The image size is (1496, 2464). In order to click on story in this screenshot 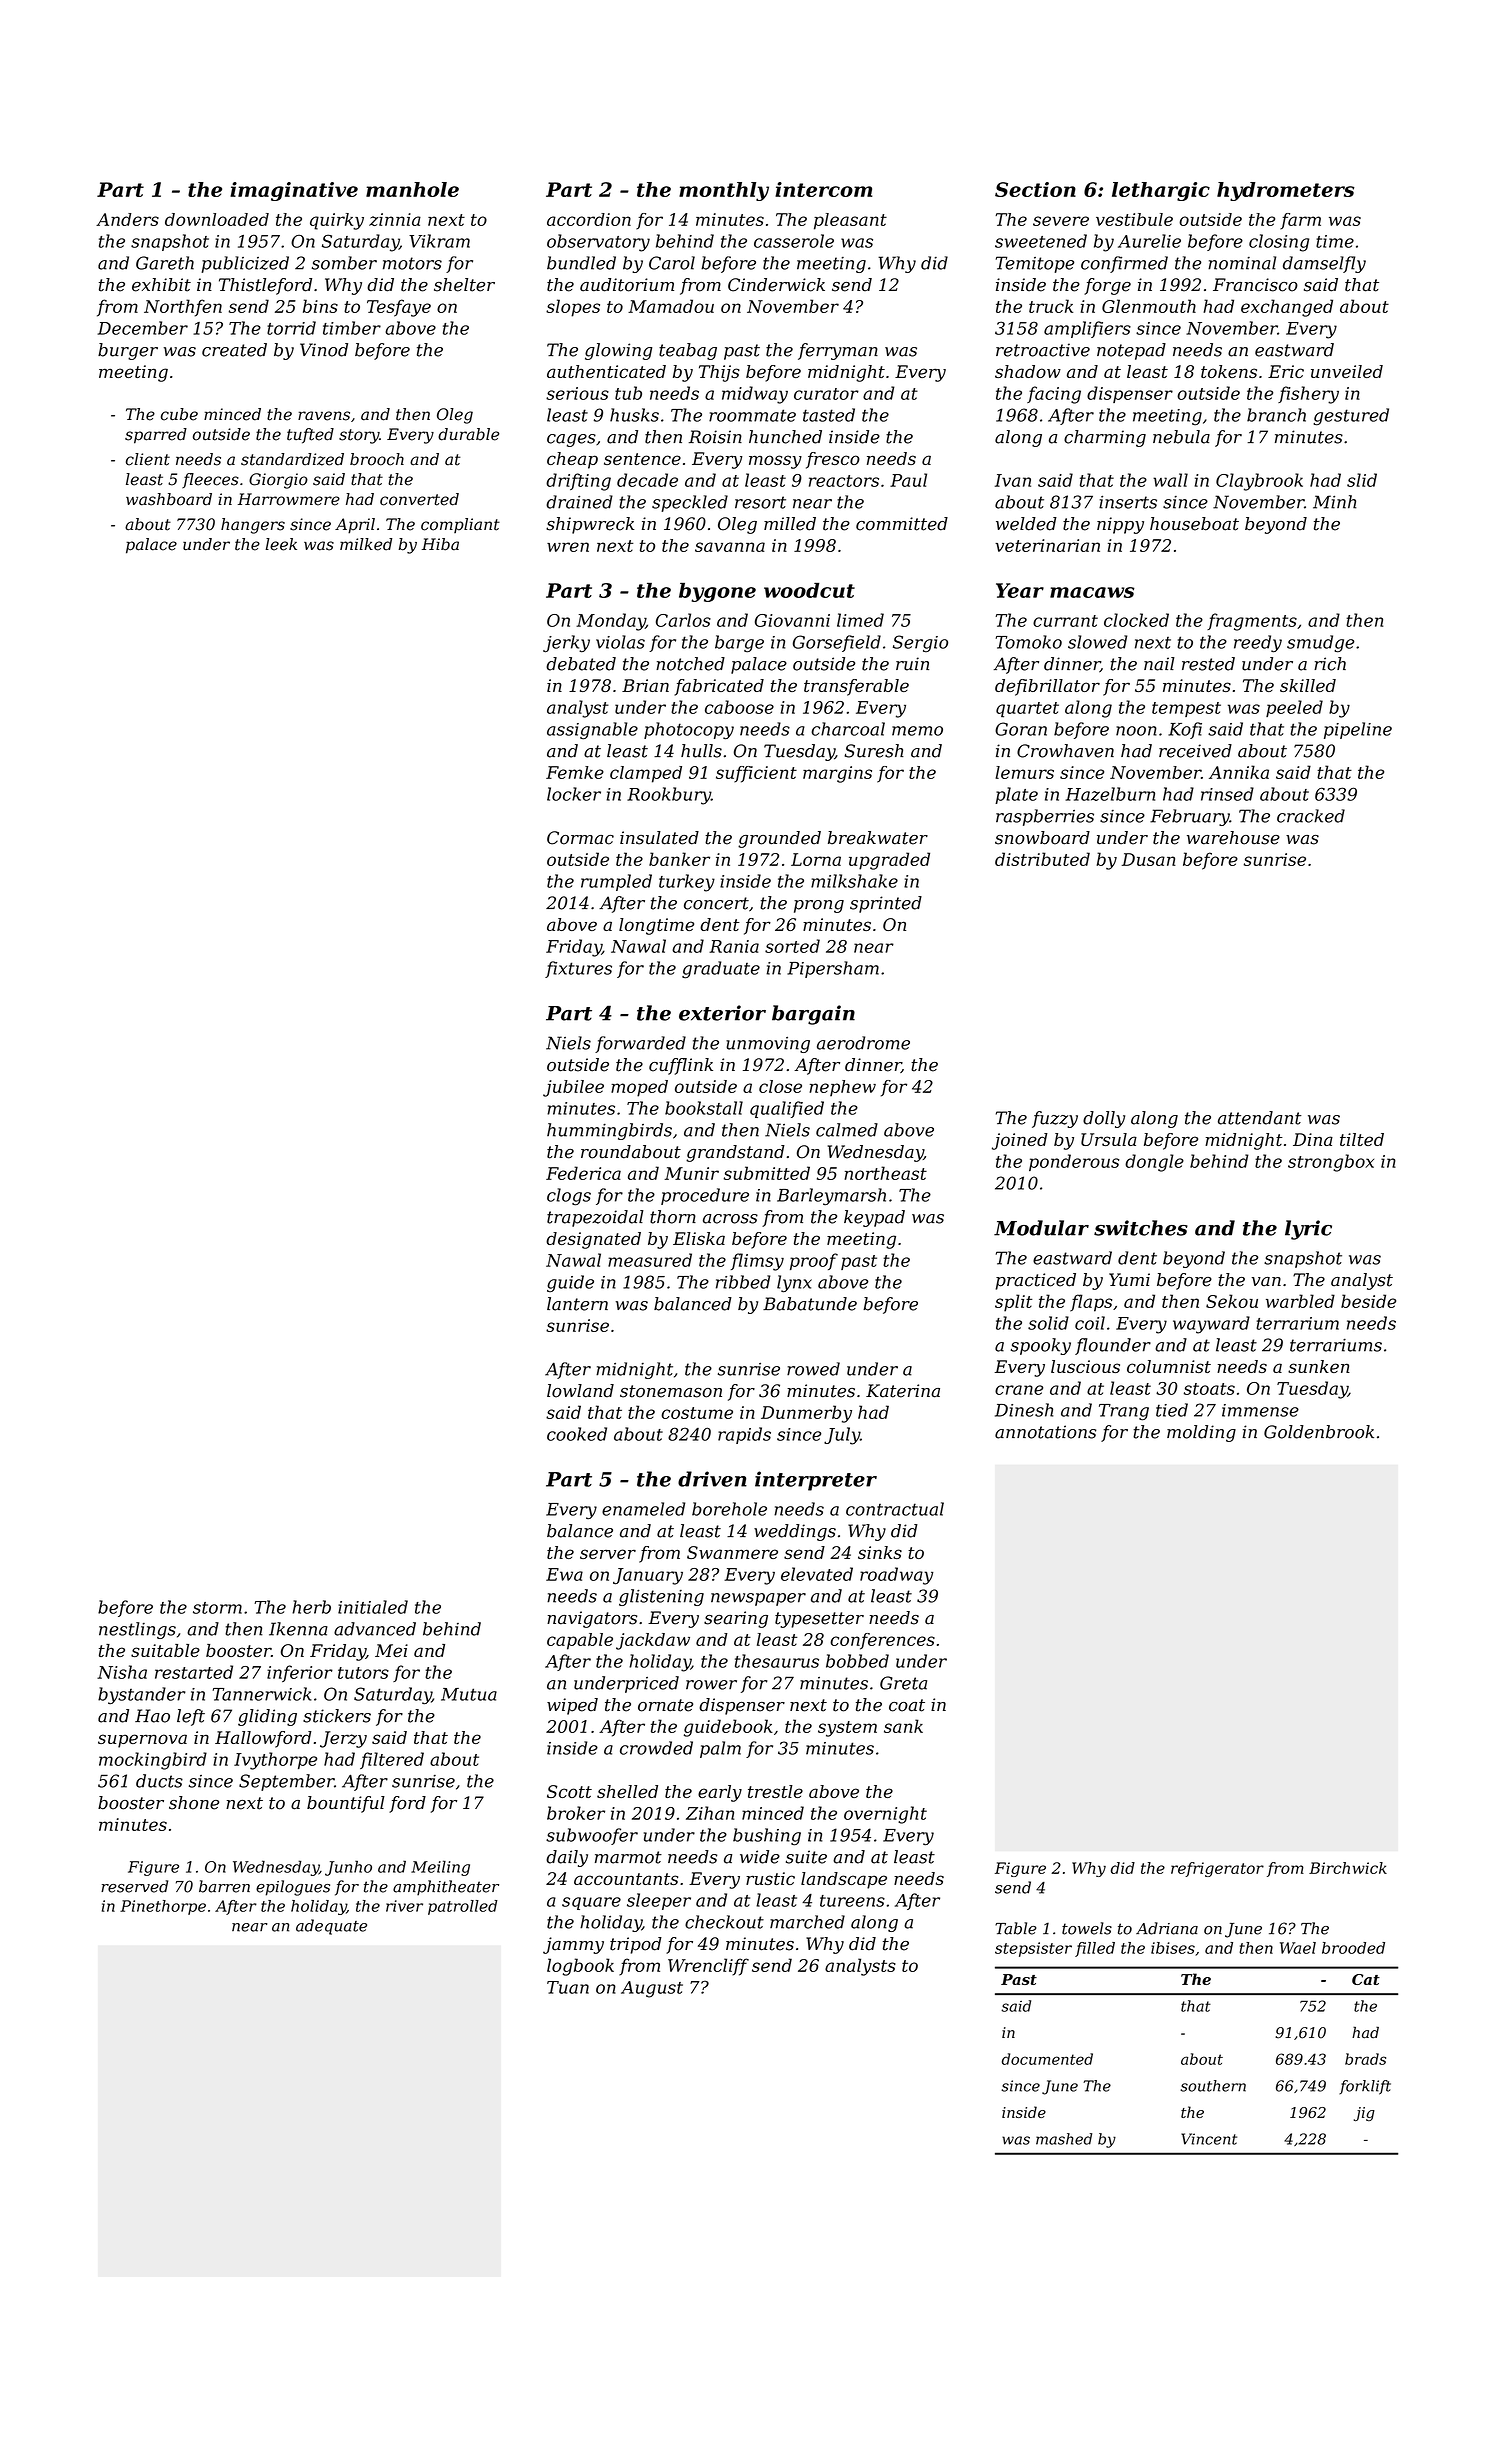, I will do `click(359, 436)`.
